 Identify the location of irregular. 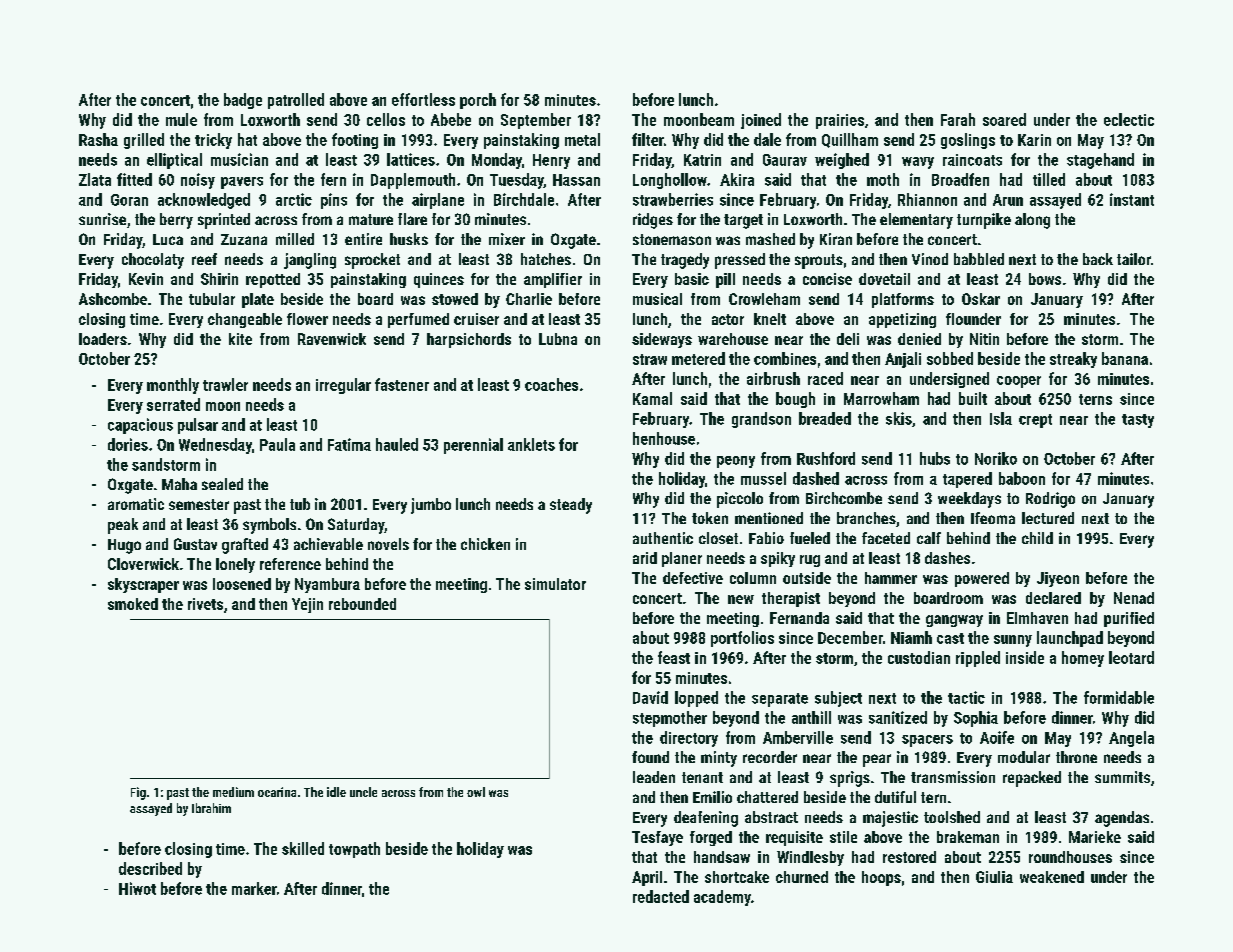
(343, 386).
